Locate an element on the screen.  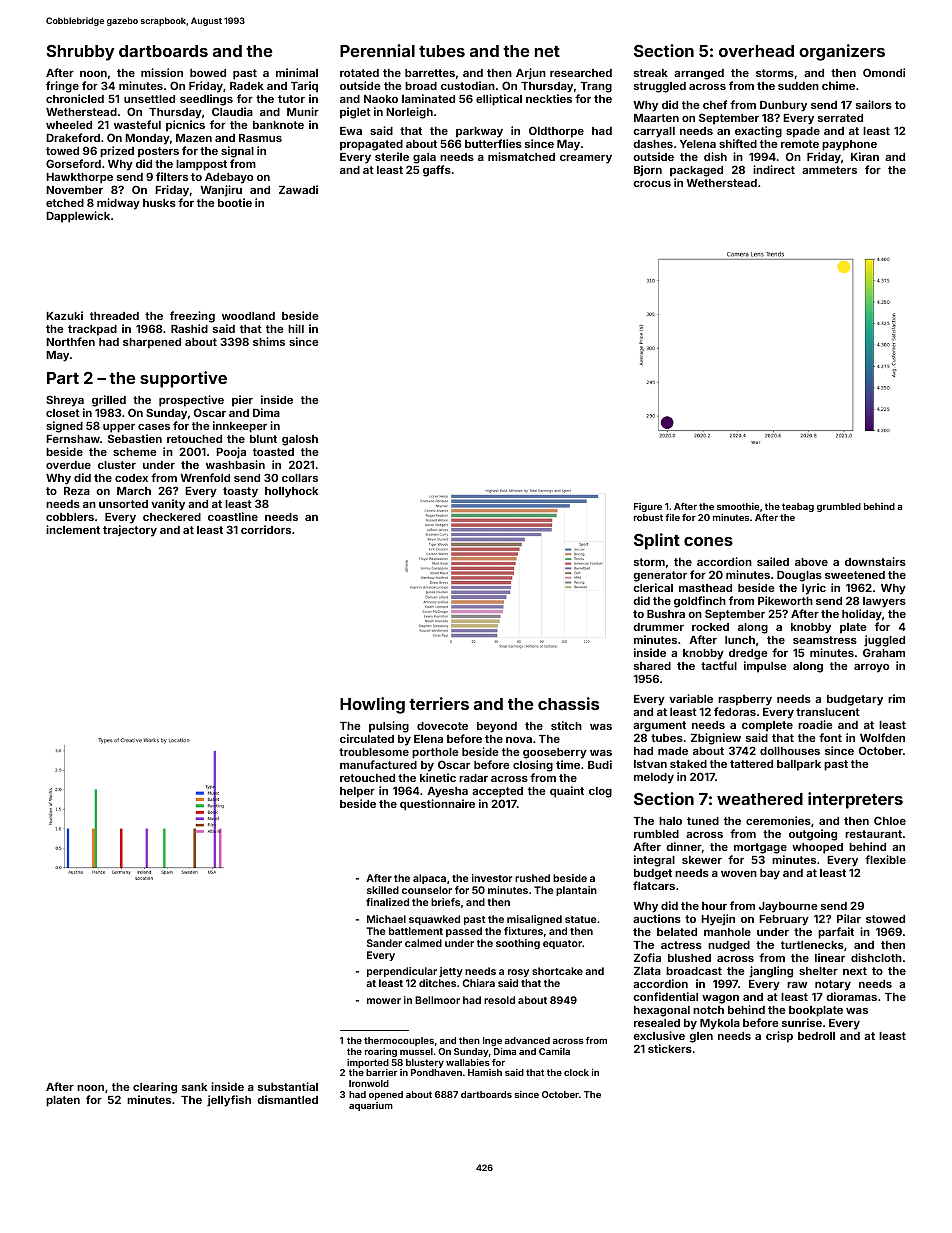
clearing is located at coordinates (155, 1088).
